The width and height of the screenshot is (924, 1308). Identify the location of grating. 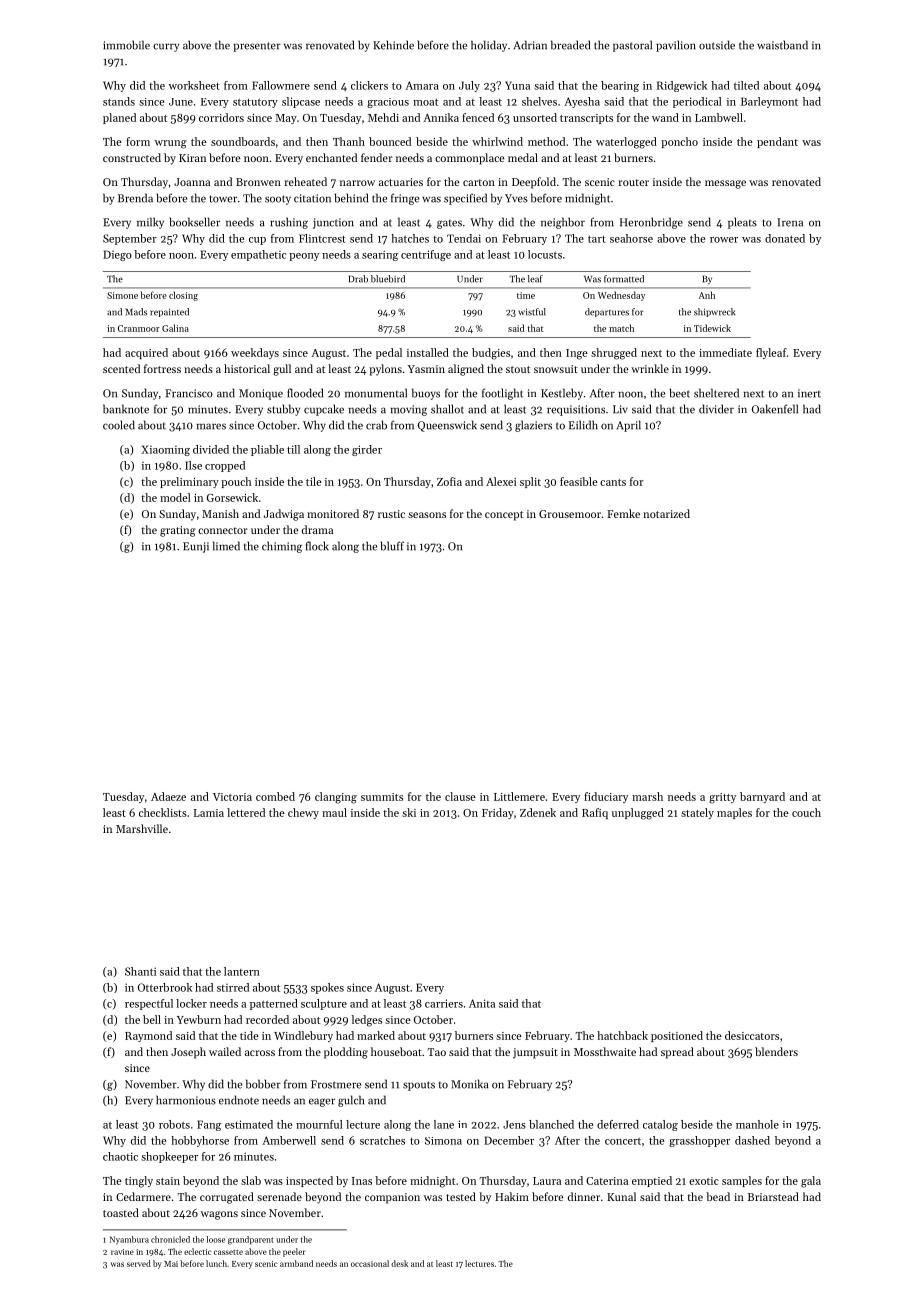
(178, 531).
